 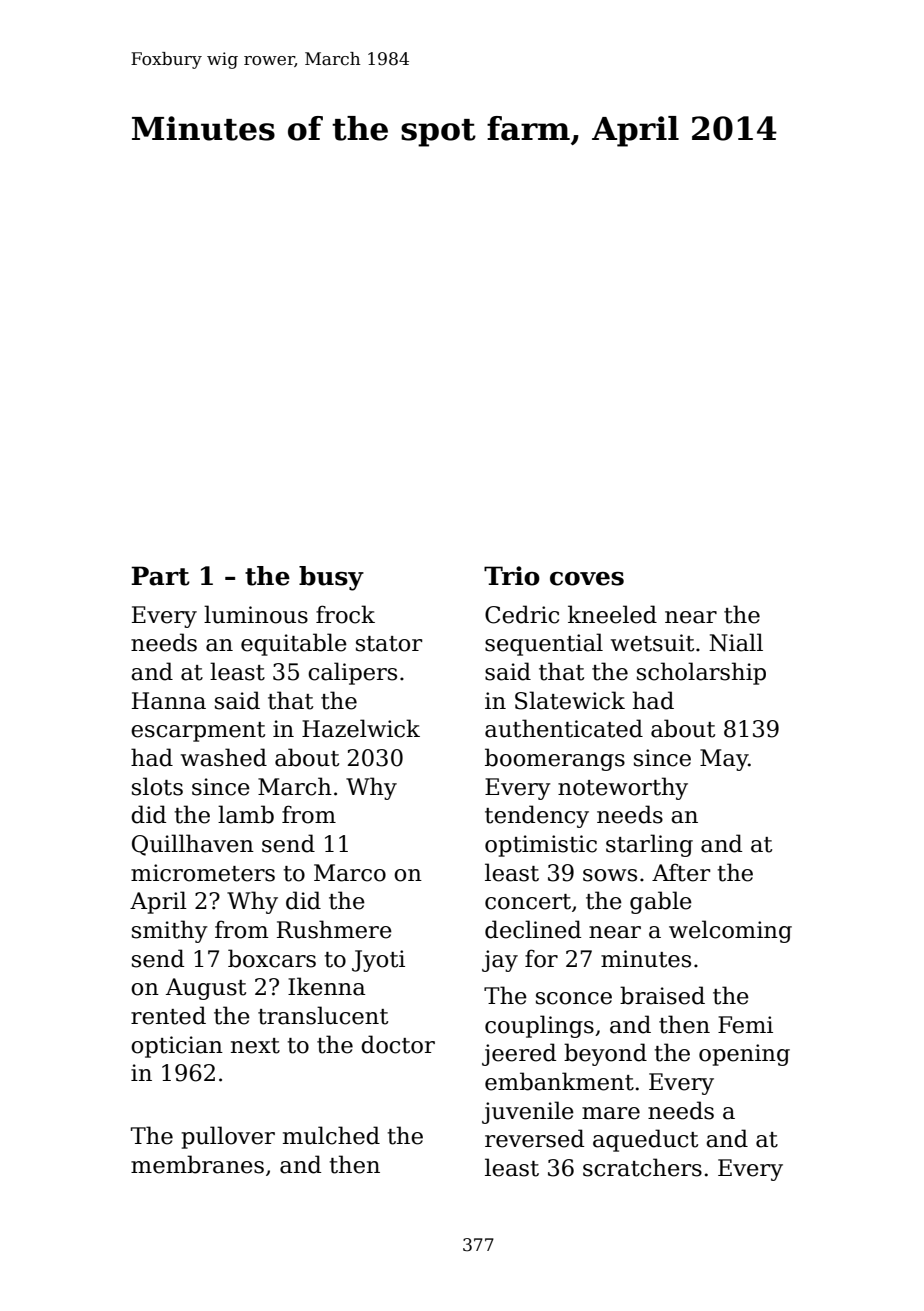 What do you see at coordinates (160, 576) in the screenshot?
I see `Part` at bounding box center [160, 576].
